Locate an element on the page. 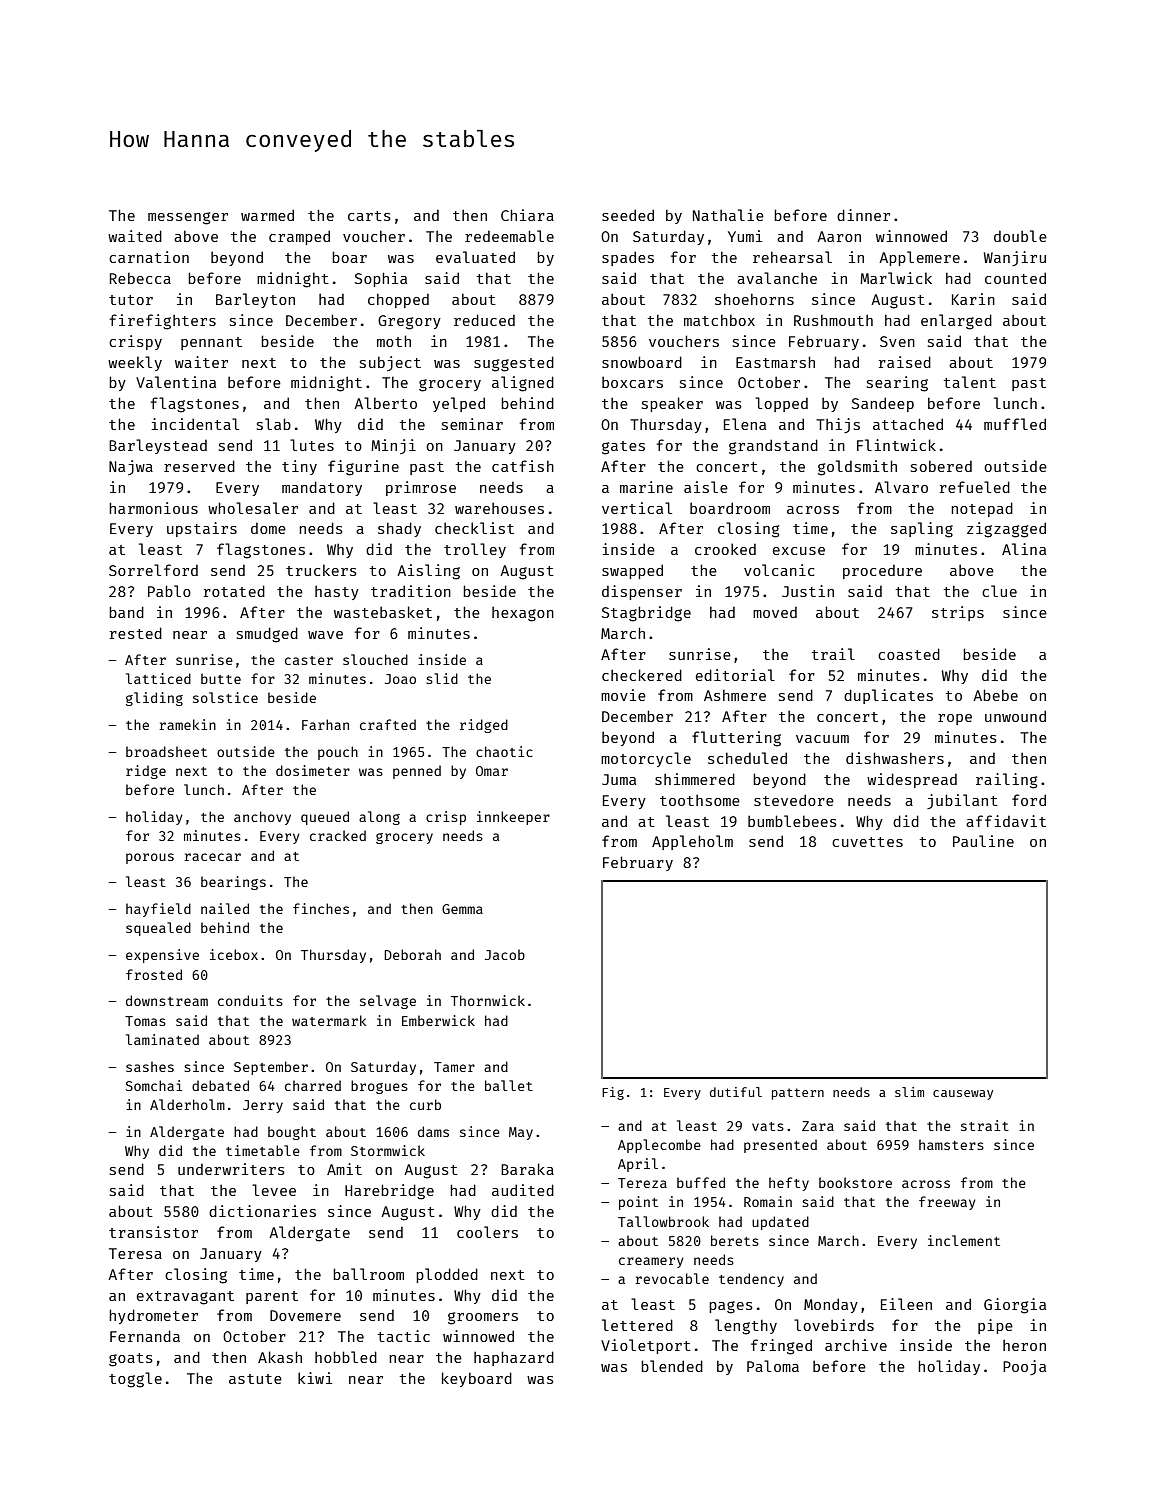  railing is located at coordinates (1006, 781).
